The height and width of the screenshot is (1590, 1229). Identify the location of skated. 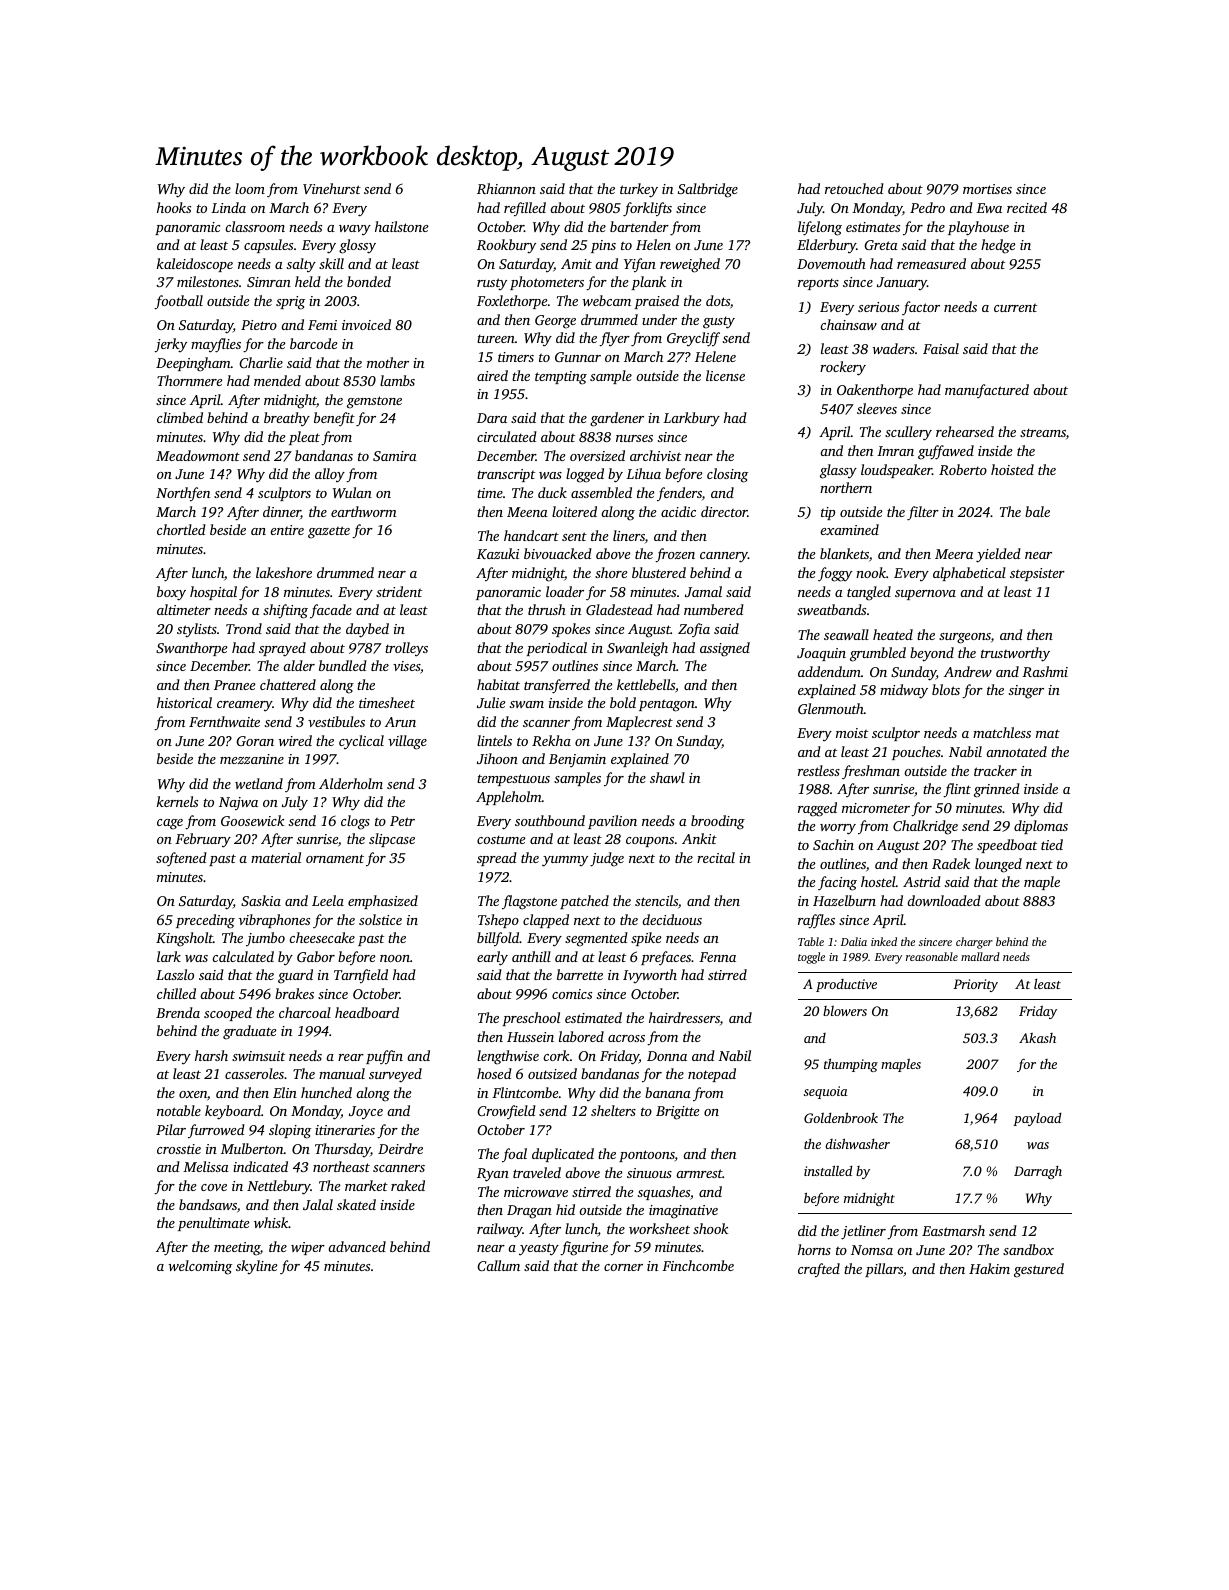
(356, 1204).
